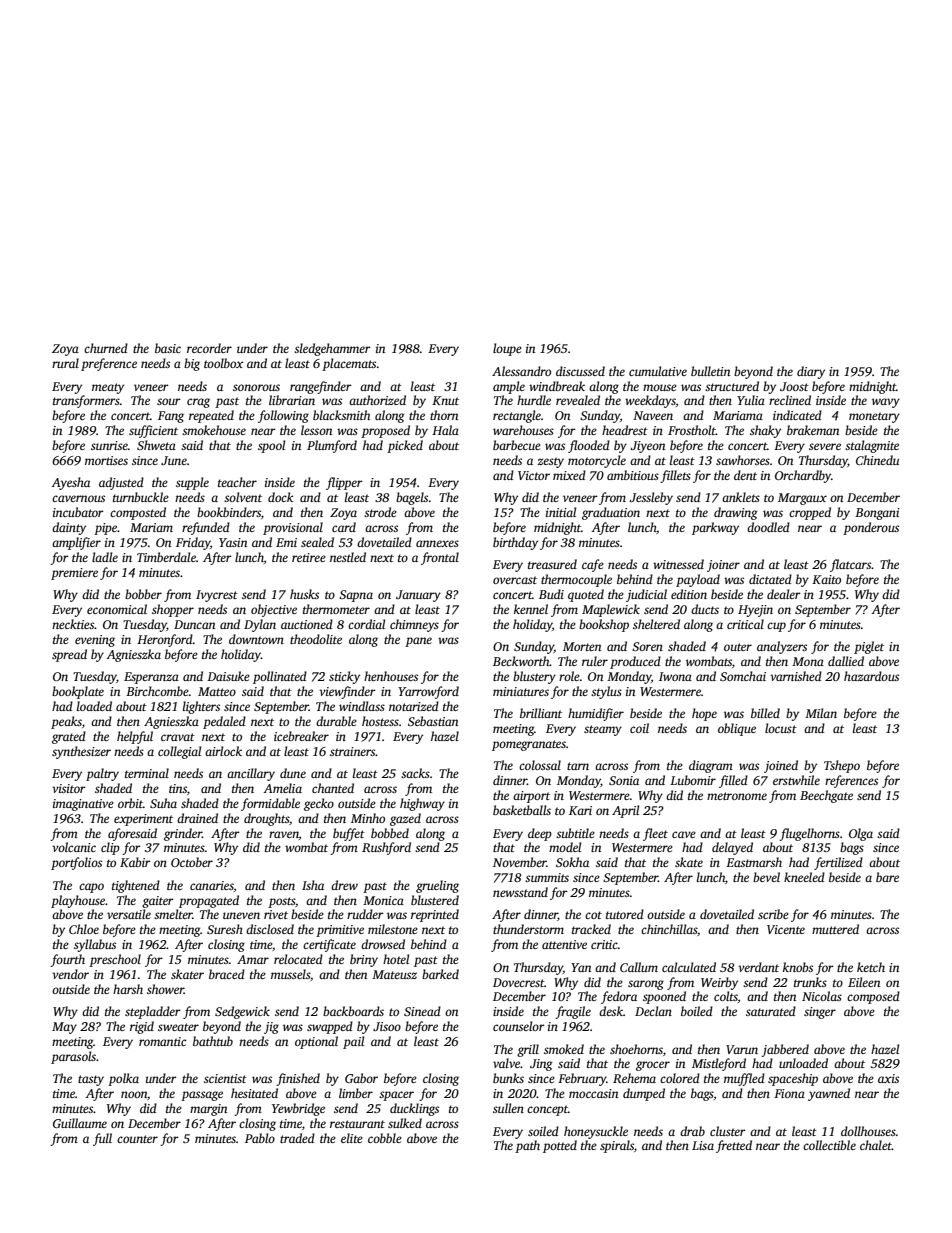 The image size is (952, 1233). Describe the element at coordinates (349, 364) in the document. I see `placemats` at that location.
